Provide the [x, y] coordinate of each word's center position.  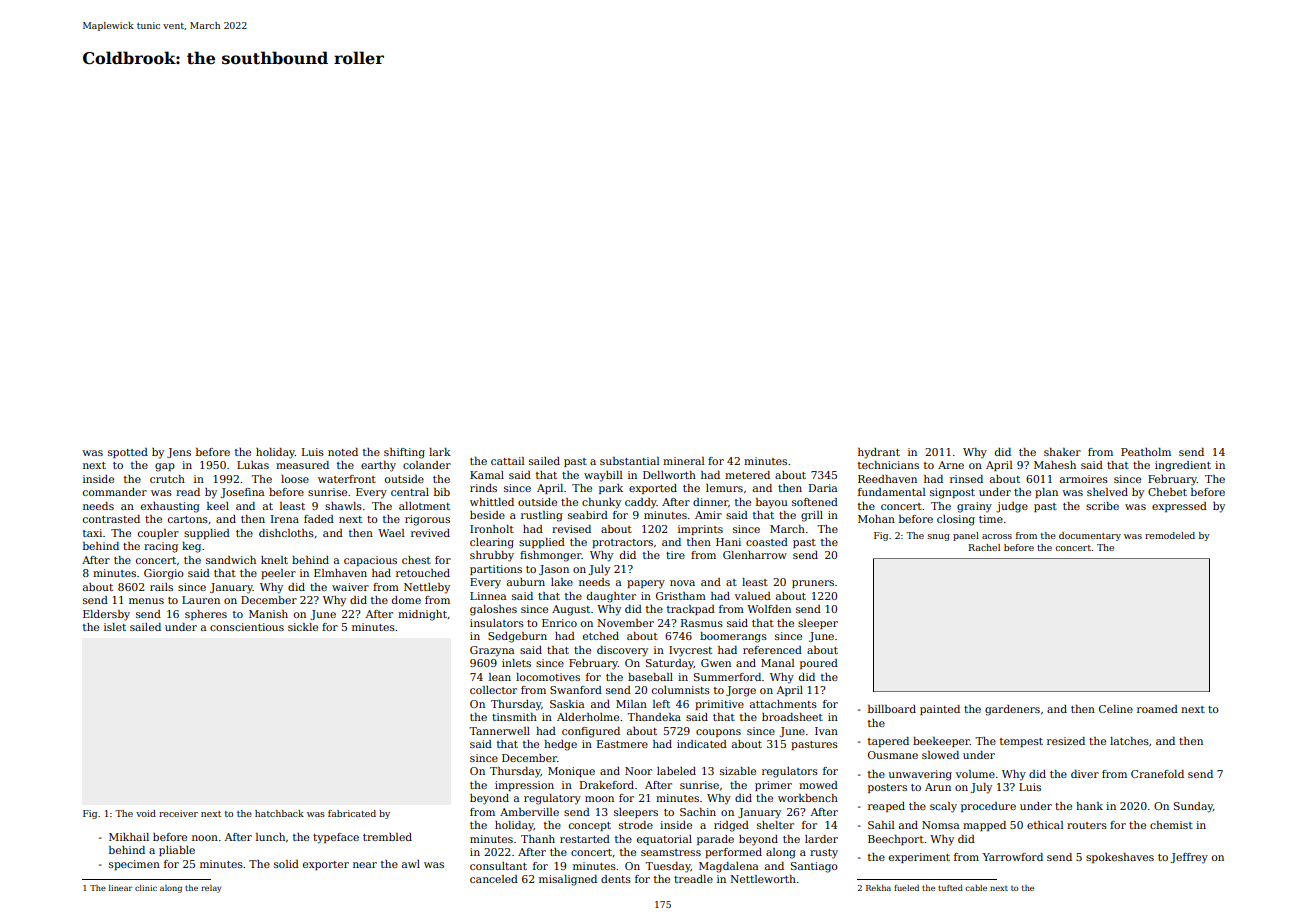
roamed [1157, 709]
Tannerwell [499, 731]
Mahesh [1055, 465]
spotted [128, 453]
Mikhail [129, 837]
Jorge [741, 691]
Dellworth [669, 475]
